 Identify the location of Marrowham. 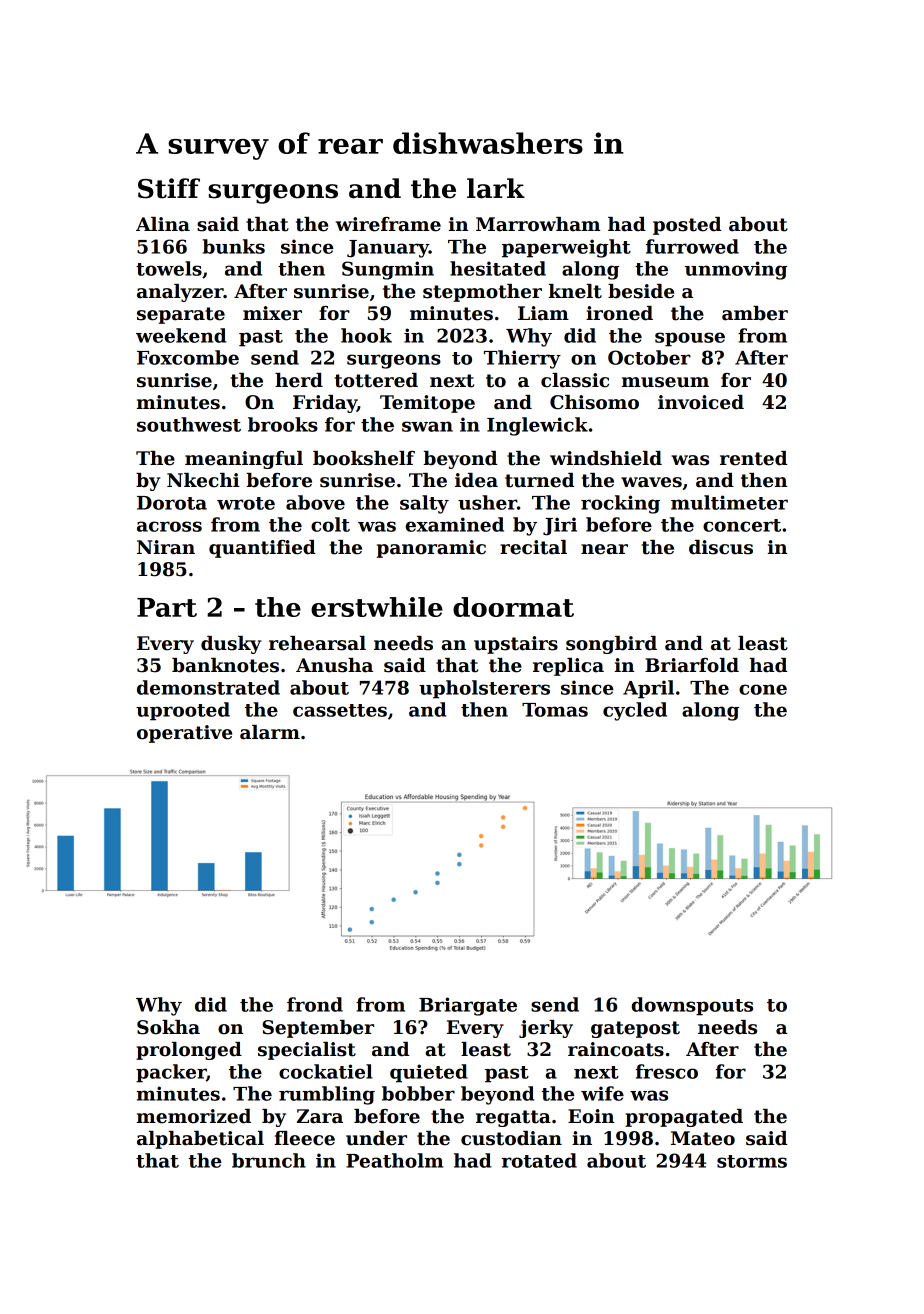
(538, 224).
